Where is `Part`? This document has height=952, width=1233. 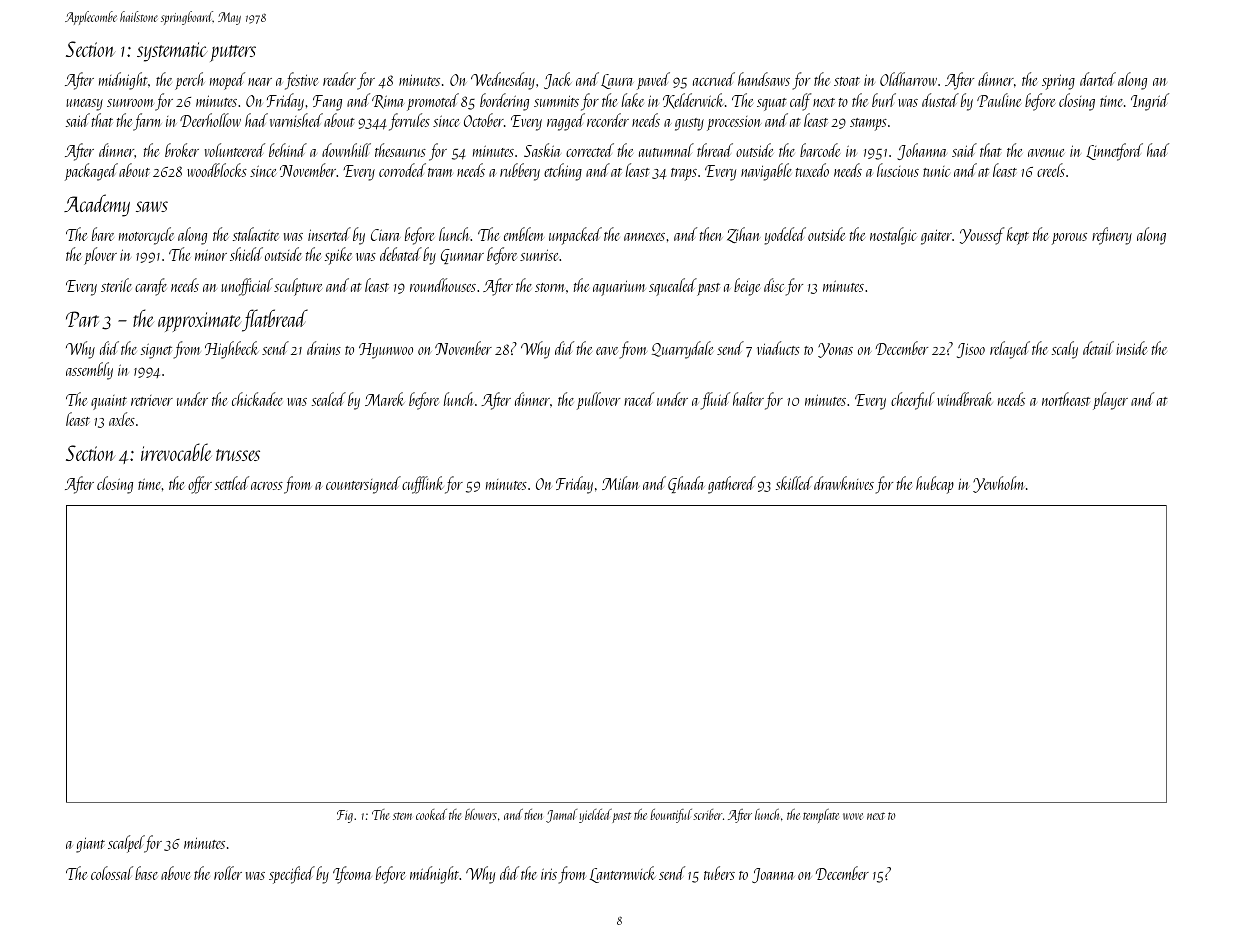
Part is located at coordinates (82, 319).
